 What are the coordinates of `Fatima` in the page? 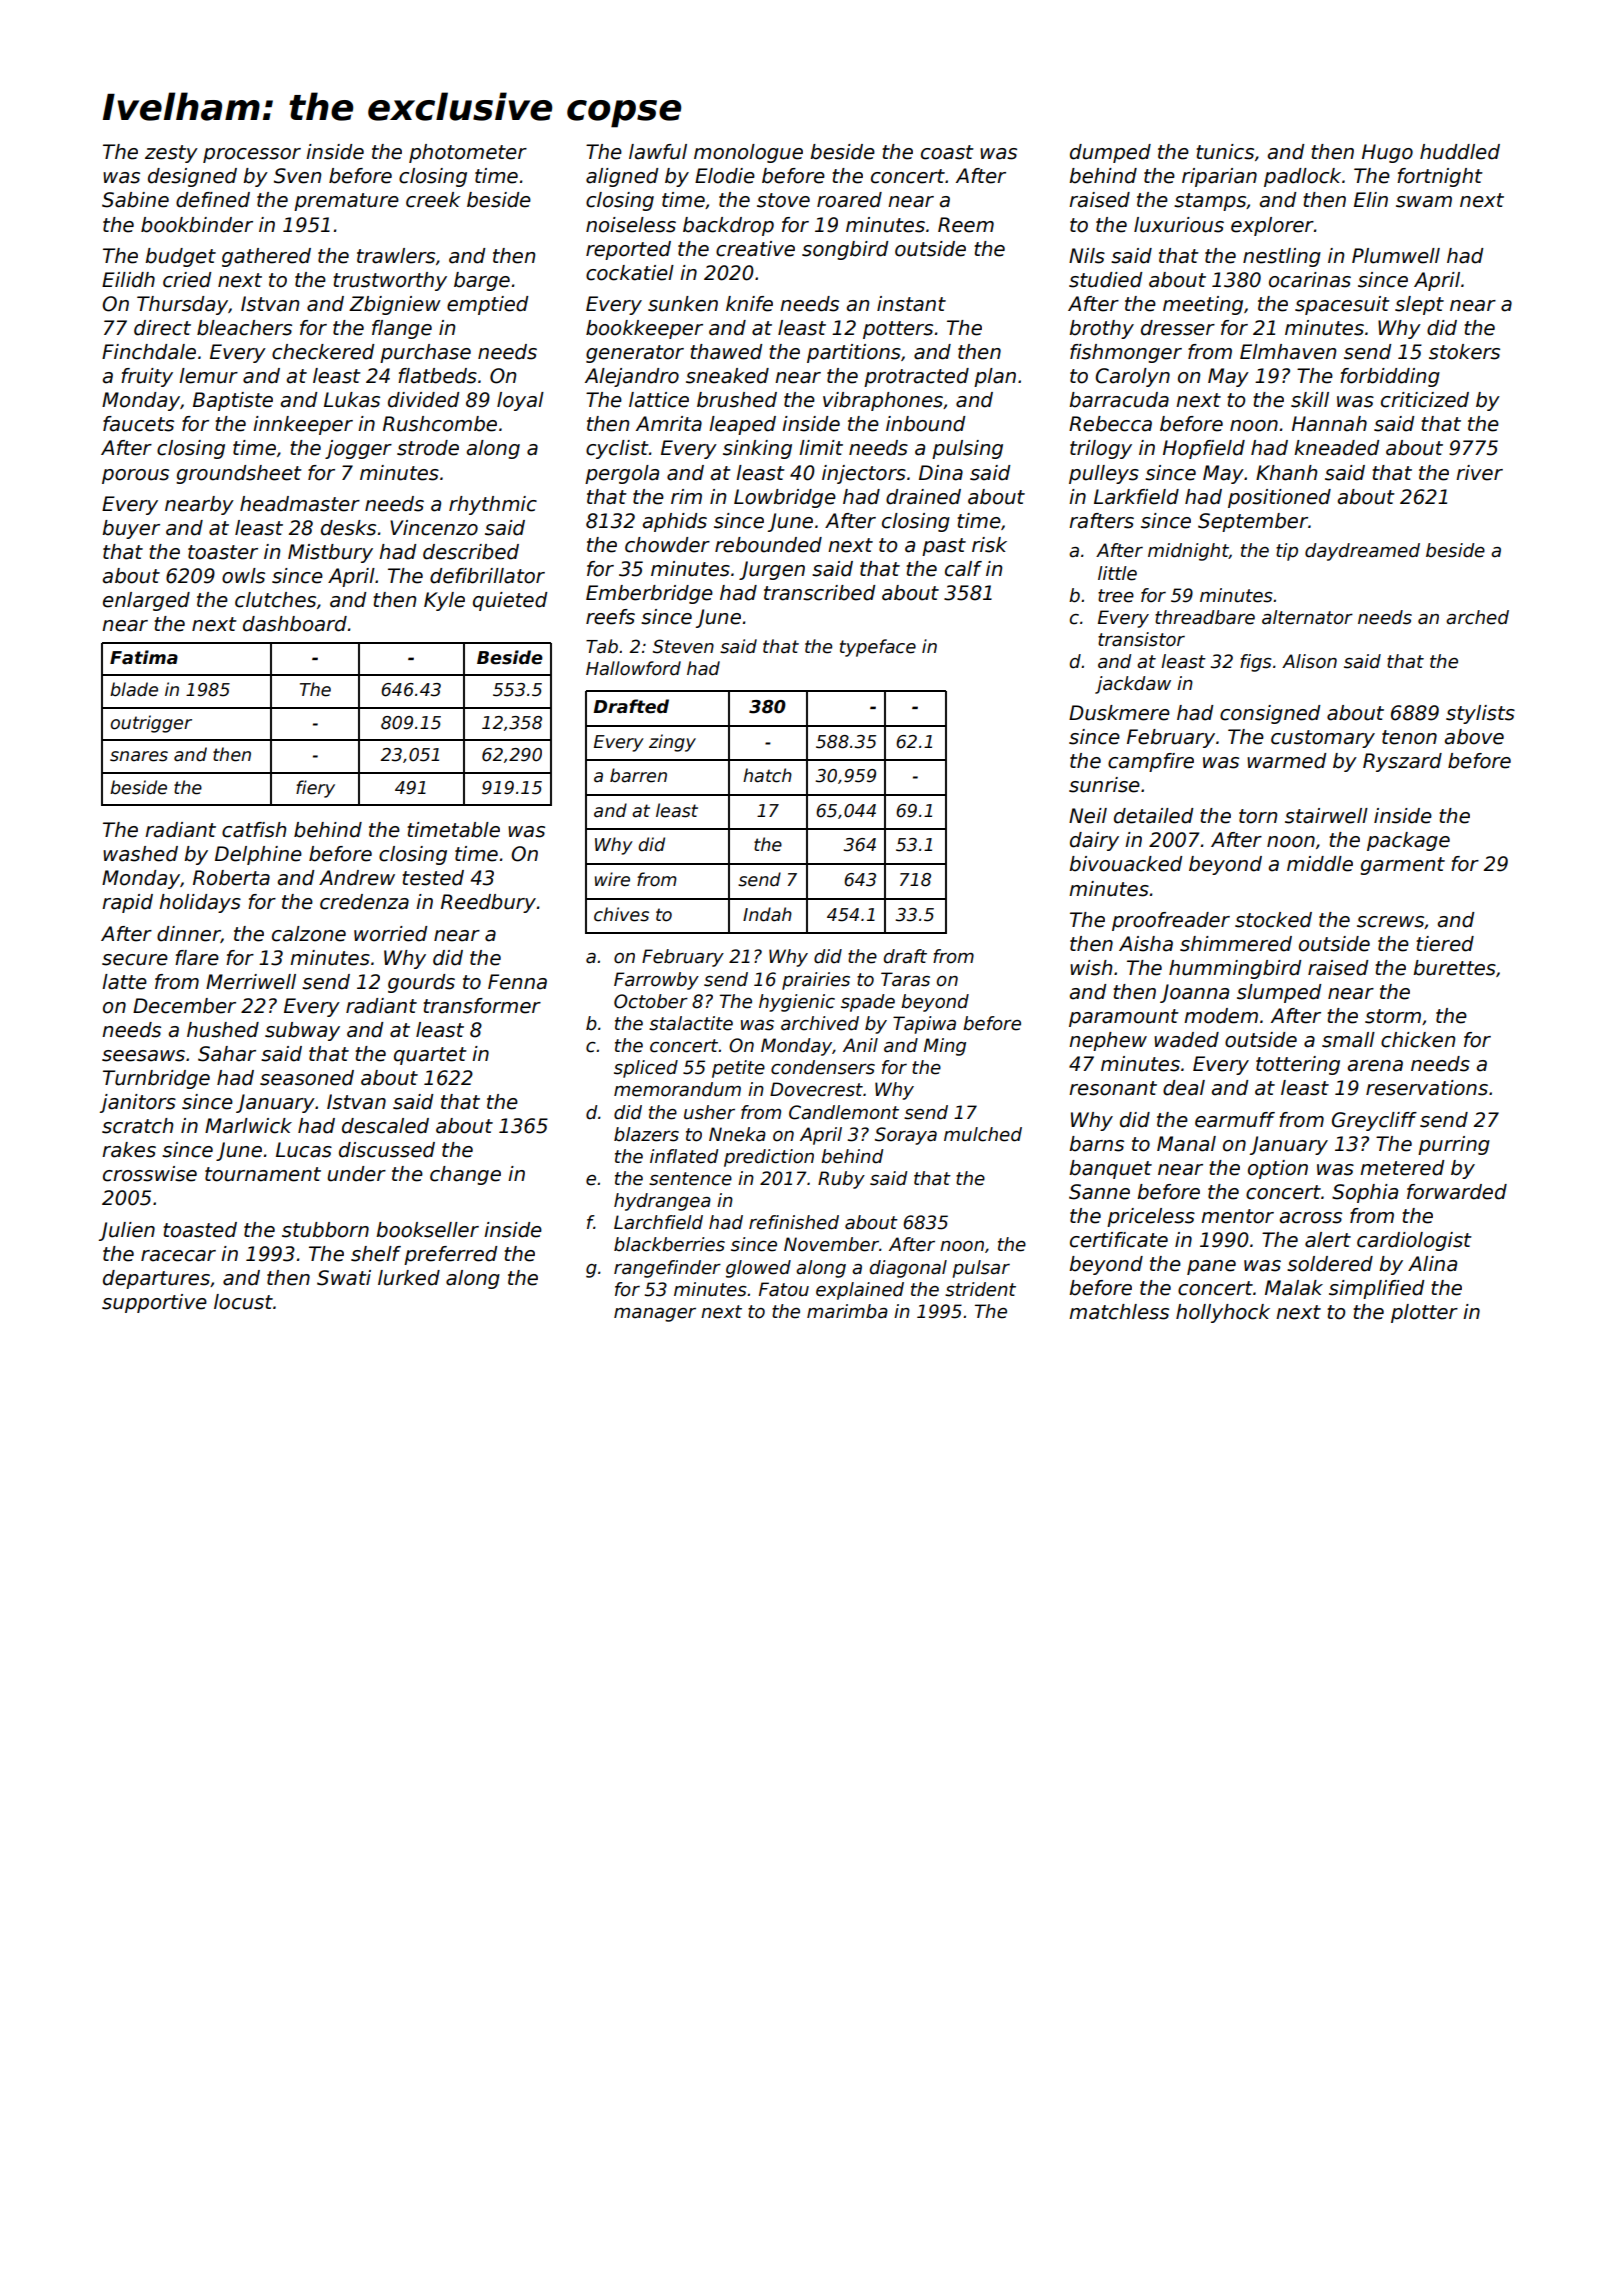 It's located at (144, 657).
